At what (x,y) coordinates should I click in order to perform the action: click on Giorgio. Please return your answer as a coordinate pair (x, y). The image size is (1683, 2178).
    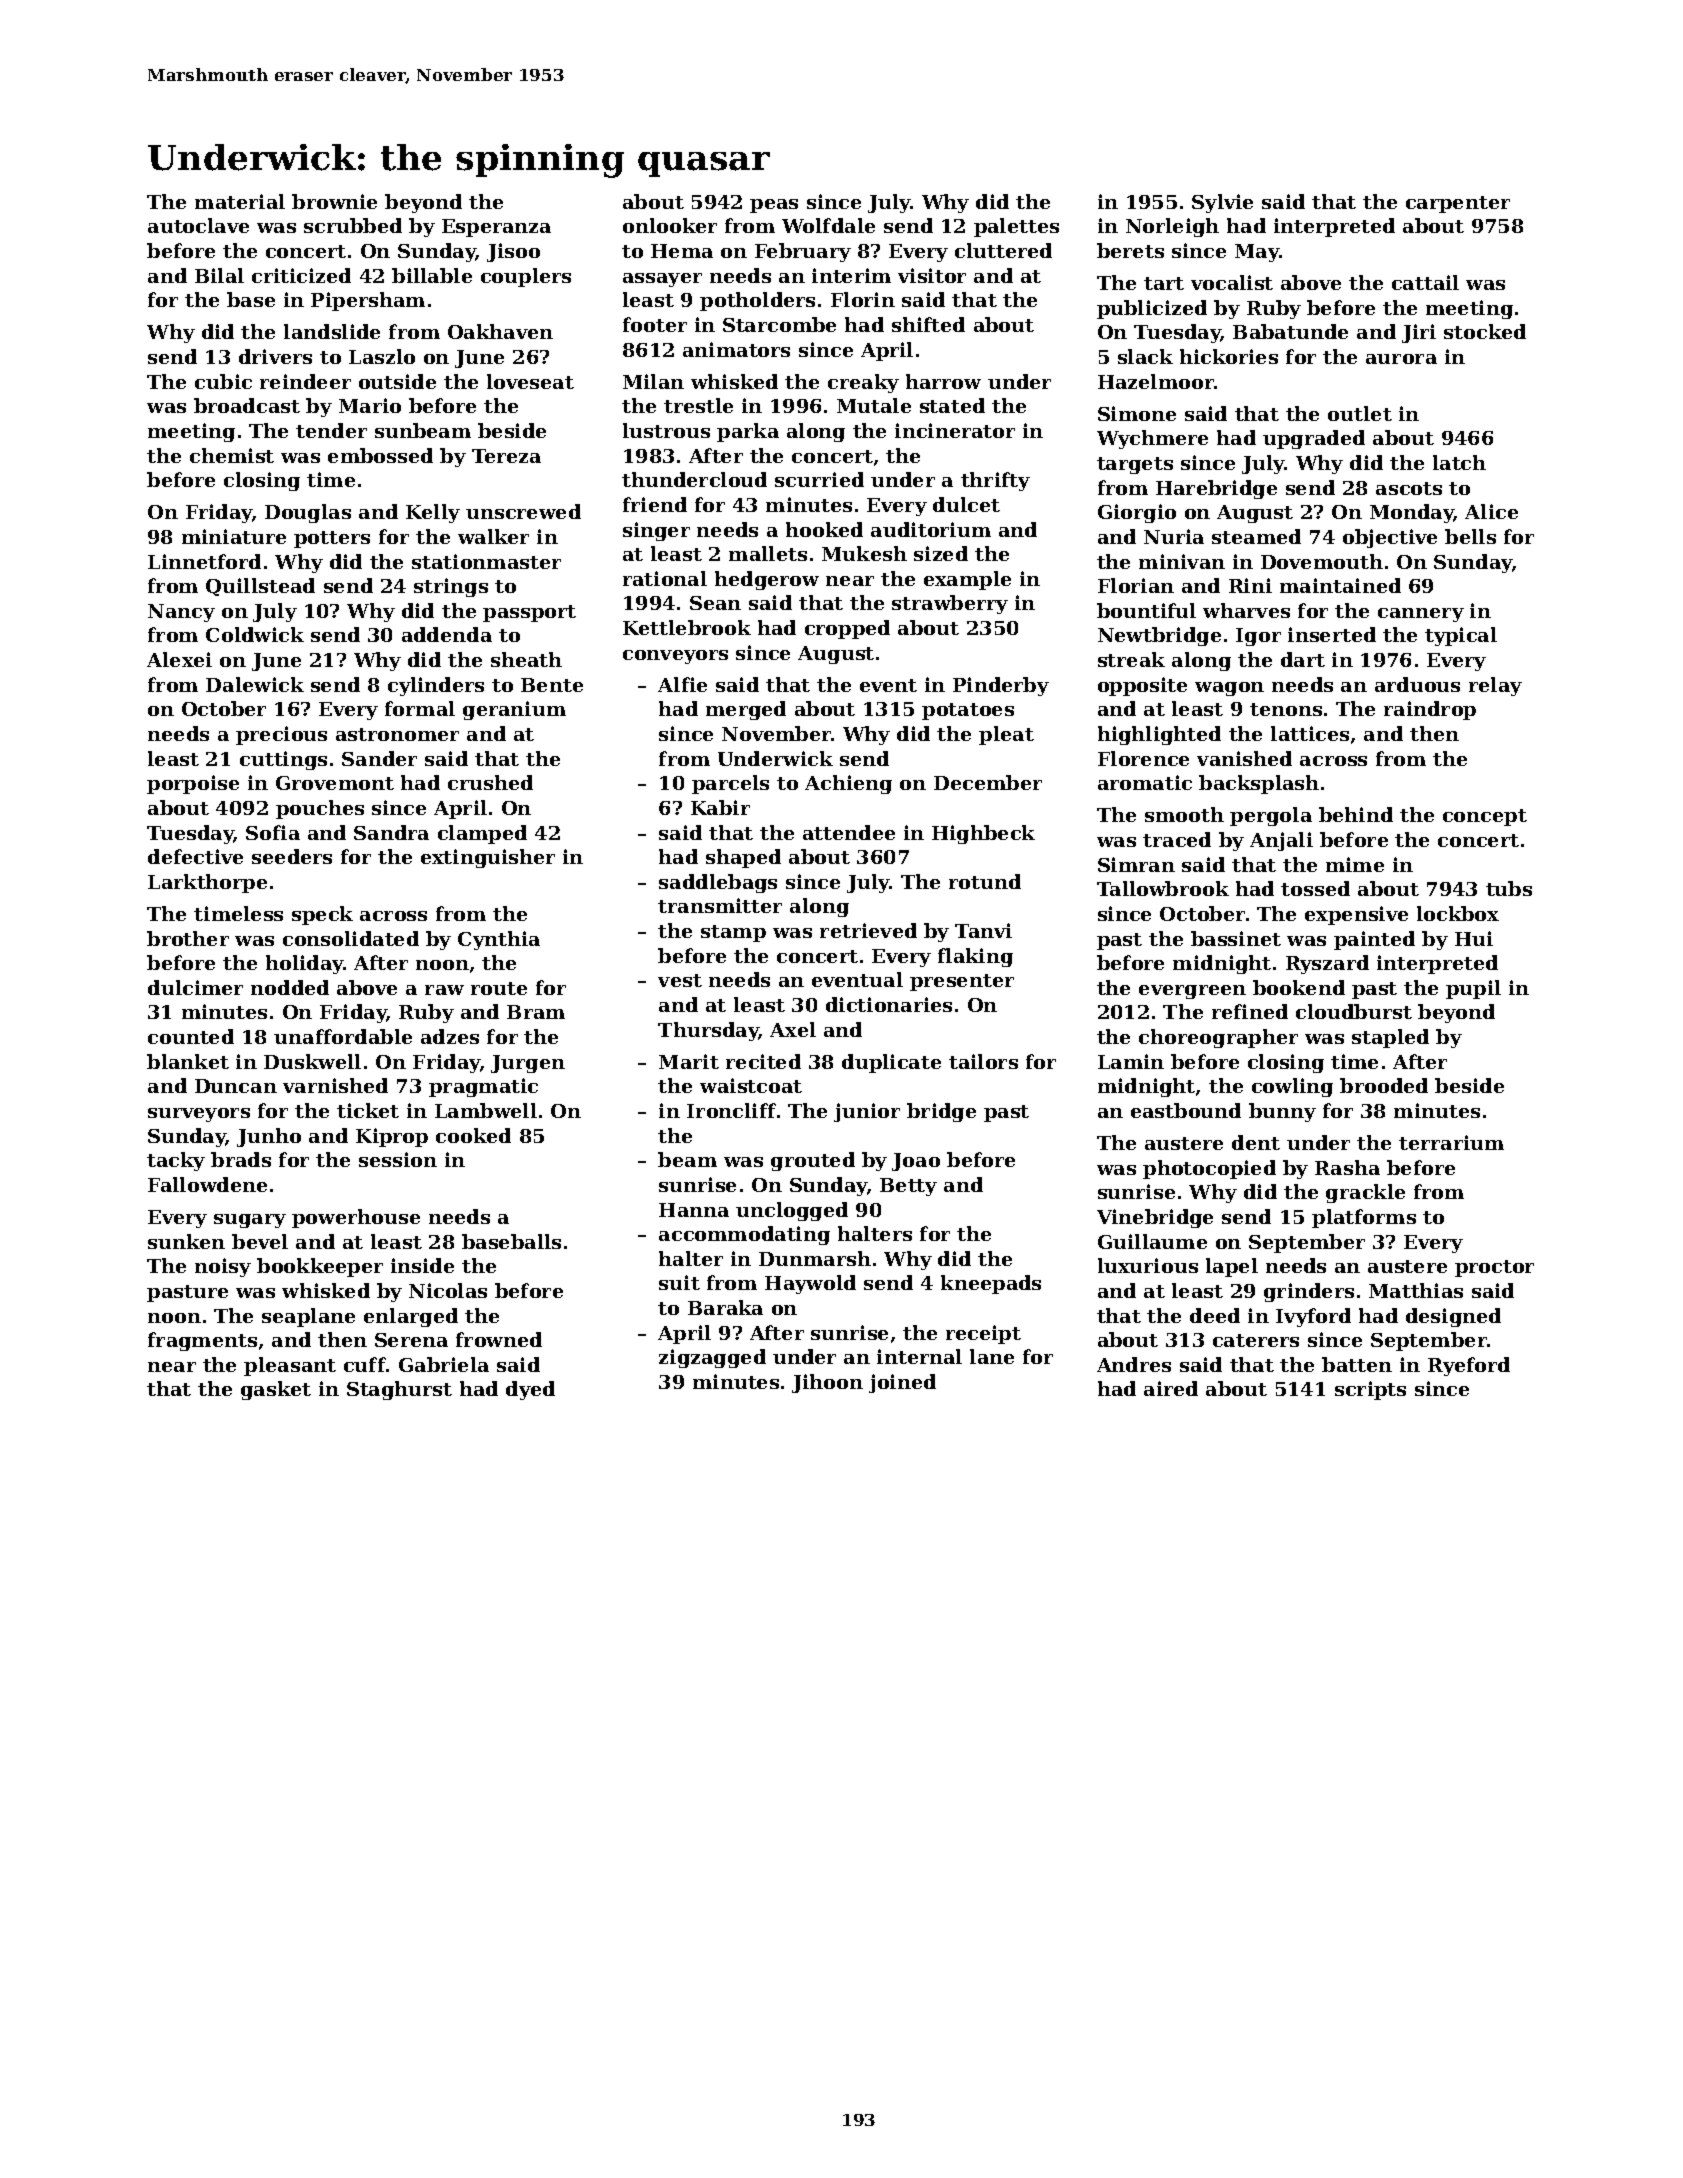
    Looking at the image, I should click on (1137, 513).
